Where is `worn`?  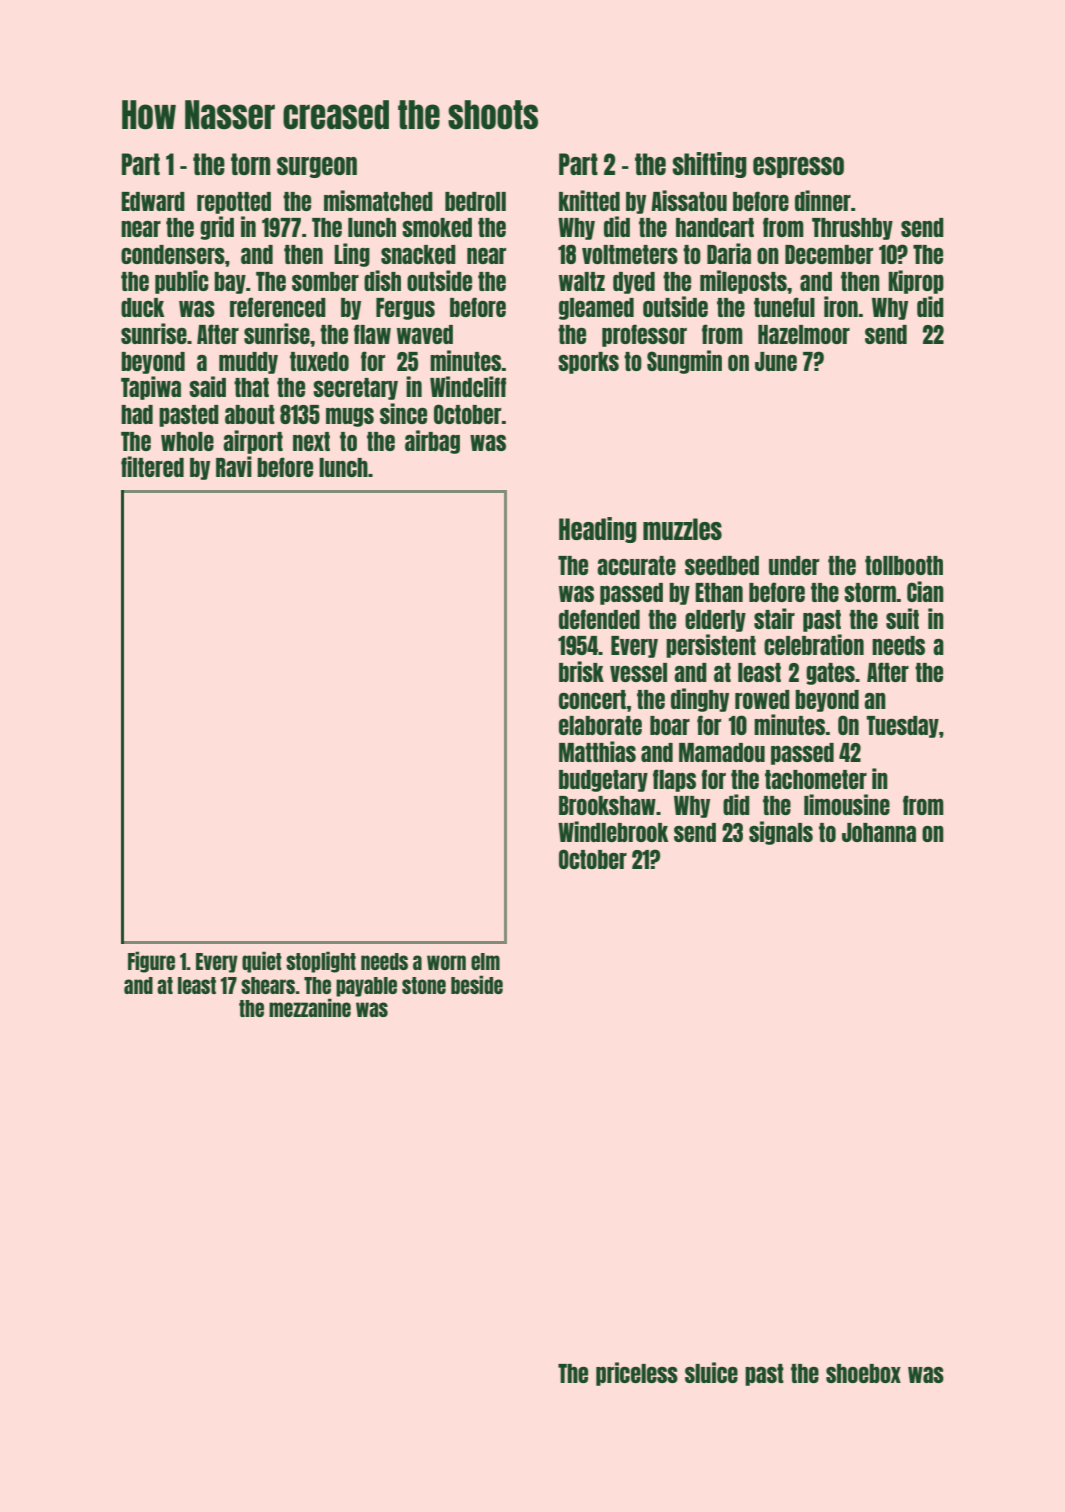 worn is located at coordinates (446, 962).
